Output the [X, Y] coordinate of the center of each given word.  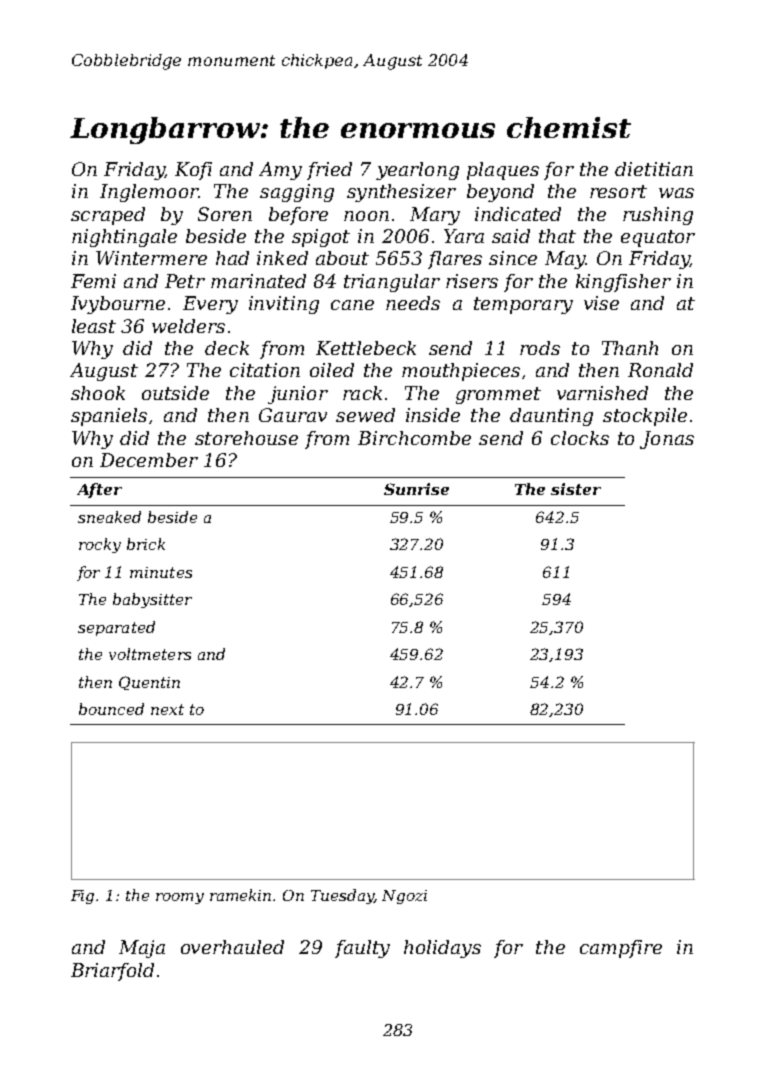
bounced [111, 709]
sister [576, 489]
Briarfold [112, 972]
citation [265, 370]
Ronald [660, 370]
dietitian [654, 169]
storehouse [246, 438]
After [99, 490]
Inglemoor [149, 193]
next [167, 709]
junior [298, 395]
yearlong [417, 171]
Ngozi [404, 897]
